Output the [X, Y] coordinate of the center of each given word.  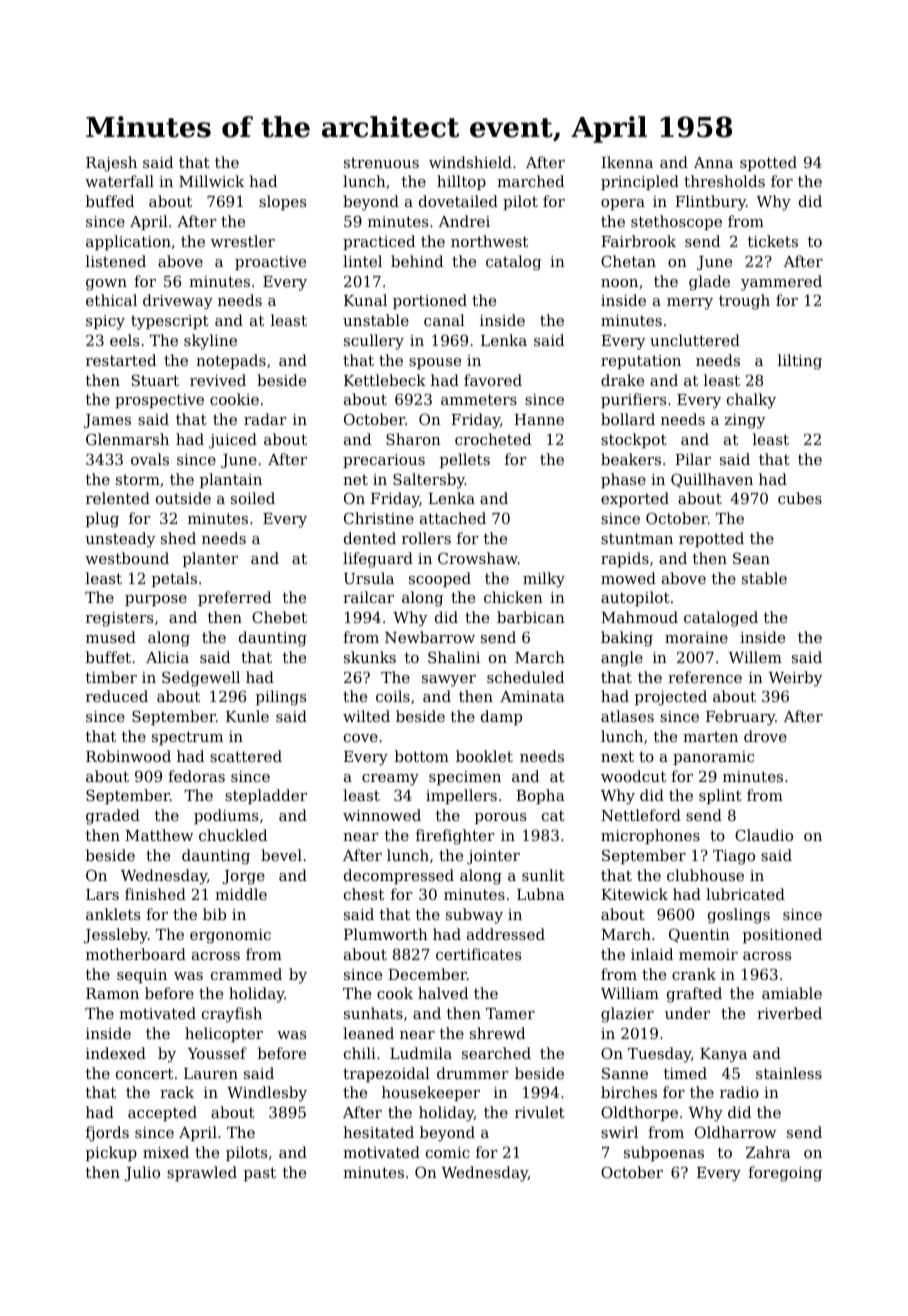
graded [113, 817]
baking [627, 639]
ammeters [479, 399]
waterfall [119, 181]
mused [111, 637]
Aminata [532, 696]
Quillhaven [712, 480]
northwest [489, 241]
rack [177, 1092]
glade [709, 283]
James [107, 421]
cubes [800, 498]
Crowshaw [478, 558]
